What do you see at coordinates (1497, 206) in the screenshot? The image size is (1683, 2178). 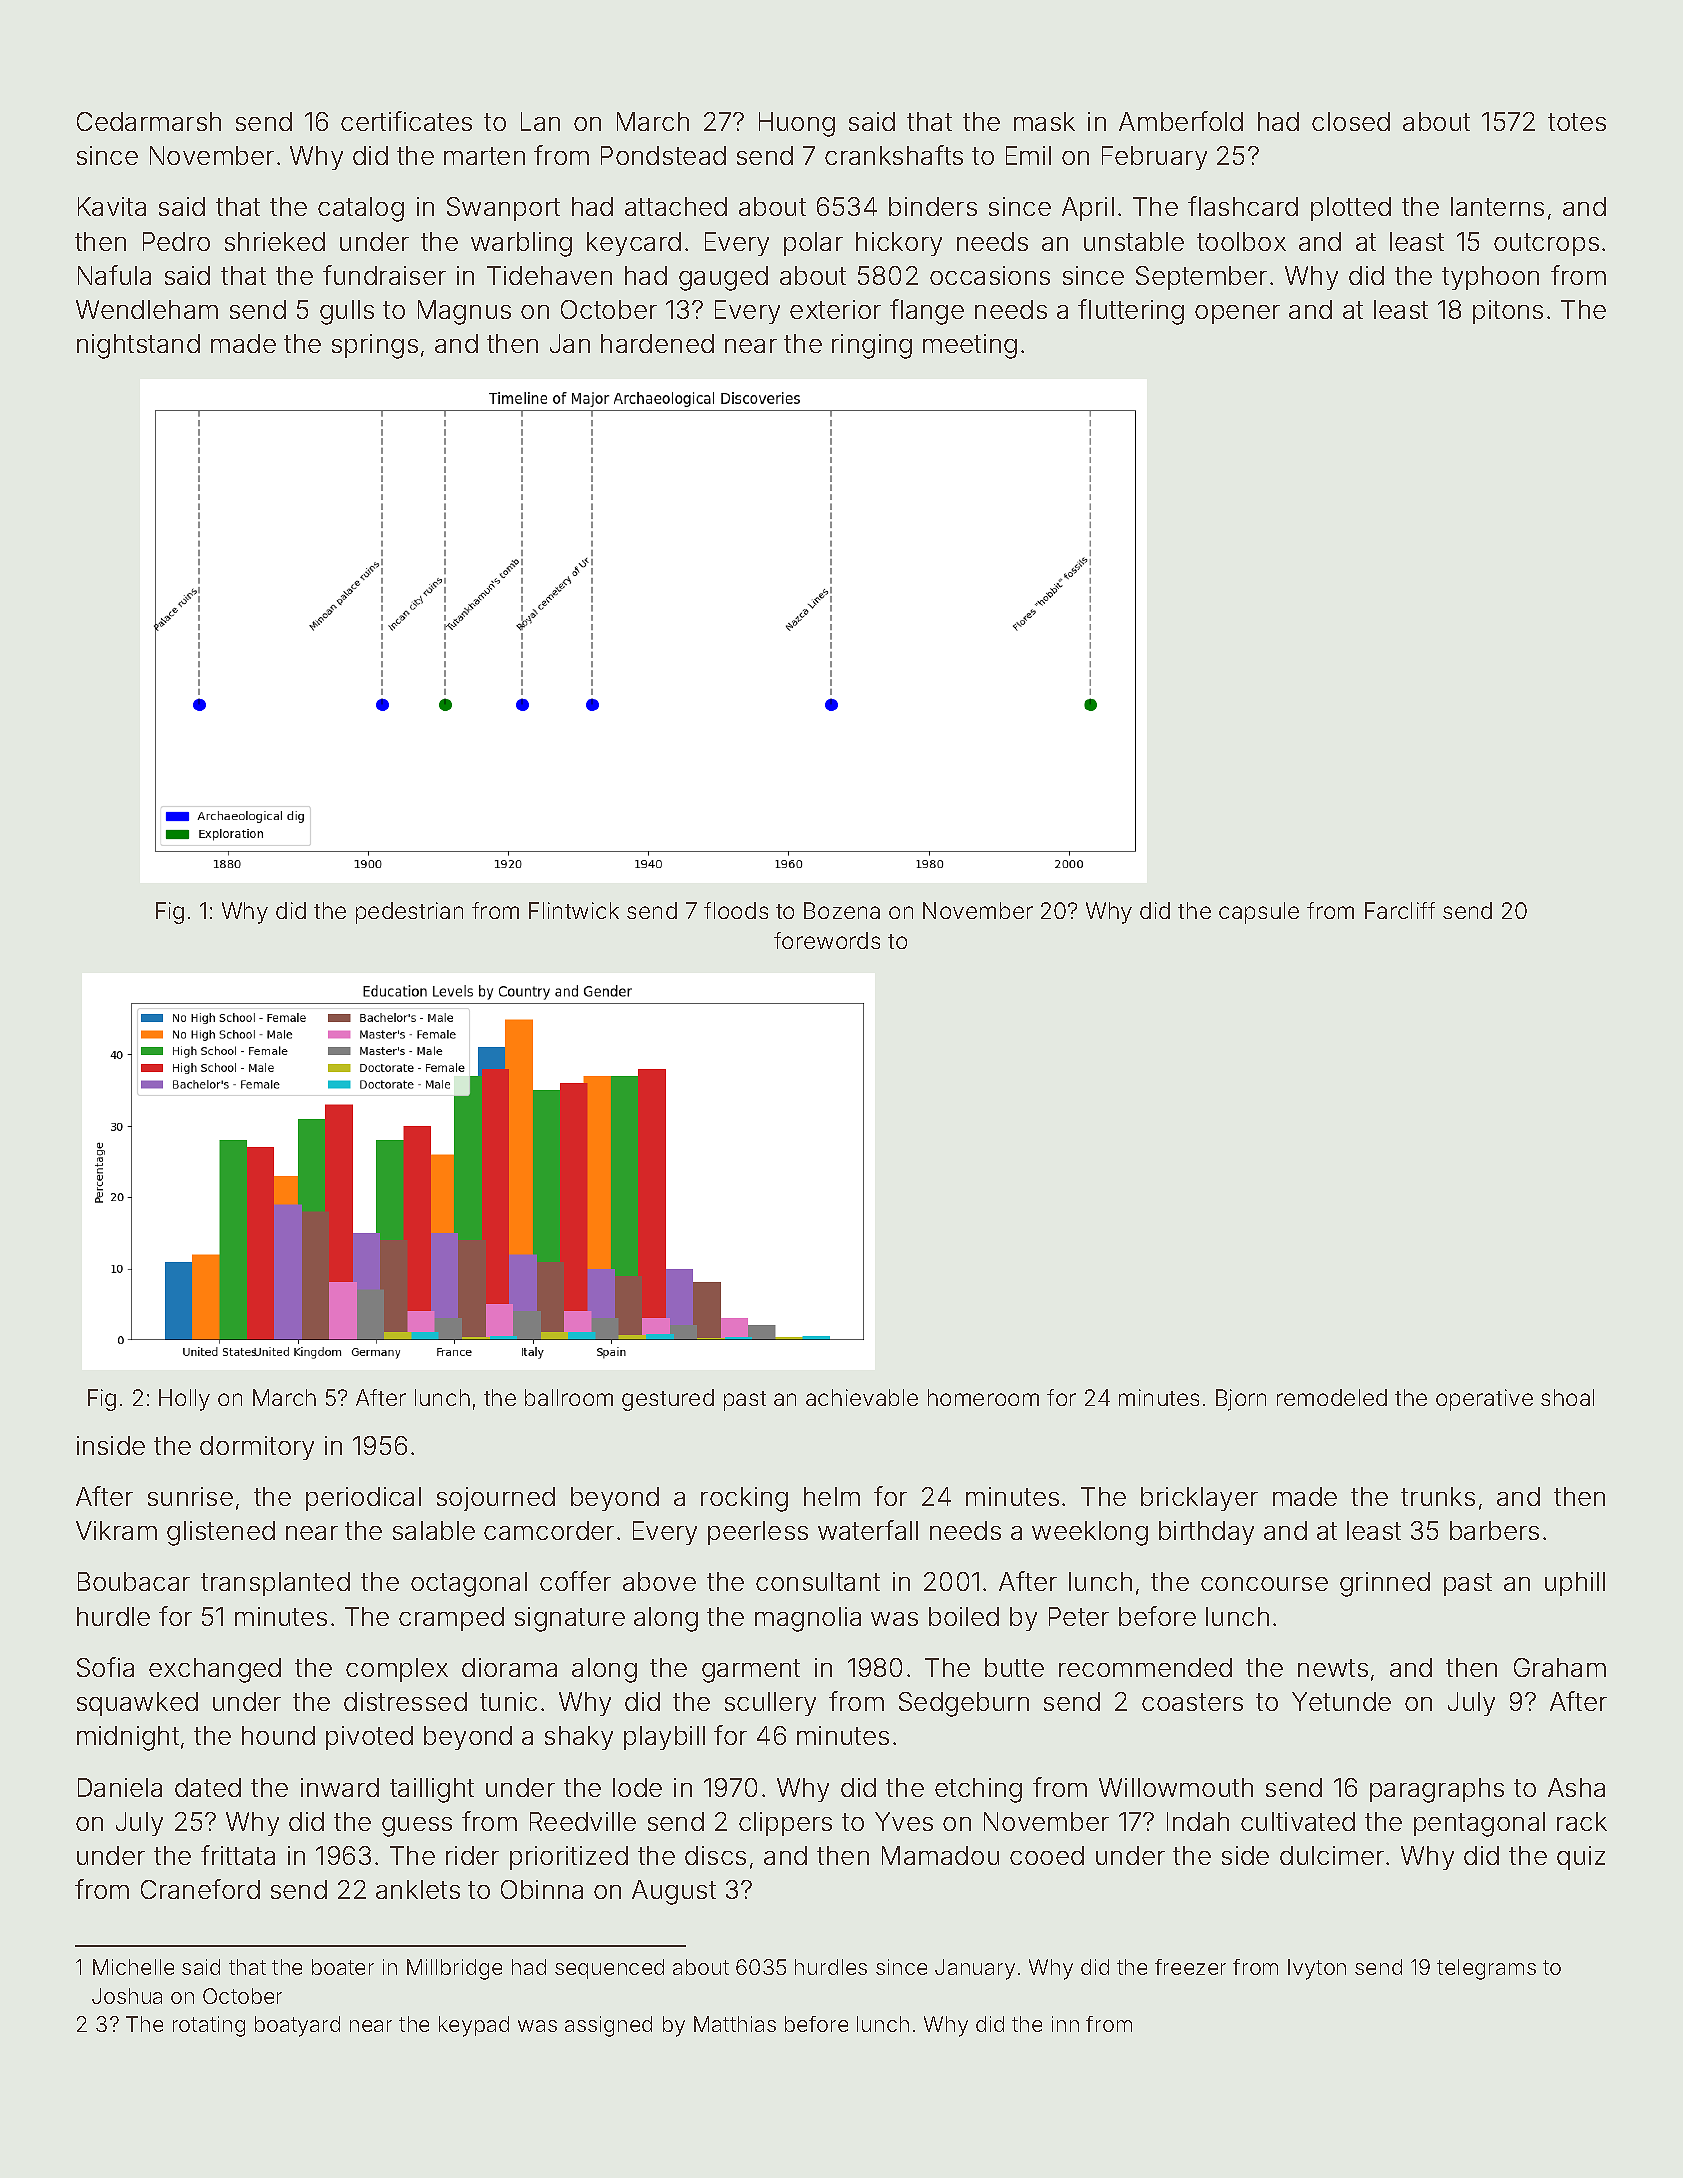 I see `lanterns` at bounding box center [1497, 206].
